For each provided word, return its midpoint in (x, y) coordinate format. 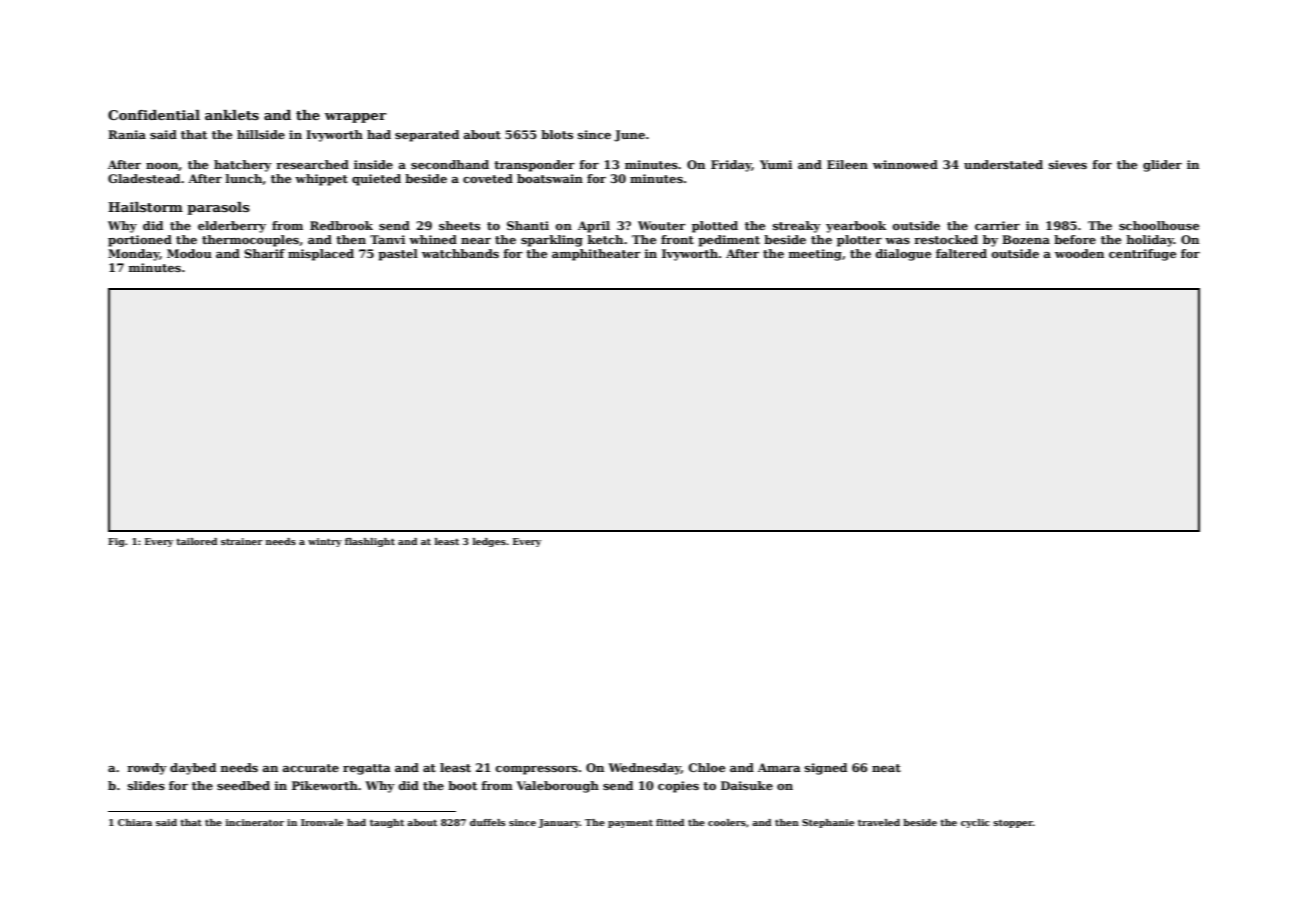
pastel (398, 255)
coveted (488, 178)
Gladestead (144, 178)
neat (886, 768)
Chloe (706, 767)
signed (826, 769)
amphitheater (596, 255)
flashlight (370, 542)
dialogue (903, 255)
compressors (537, 770)
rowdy (147, 769)
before (1075, 239)
